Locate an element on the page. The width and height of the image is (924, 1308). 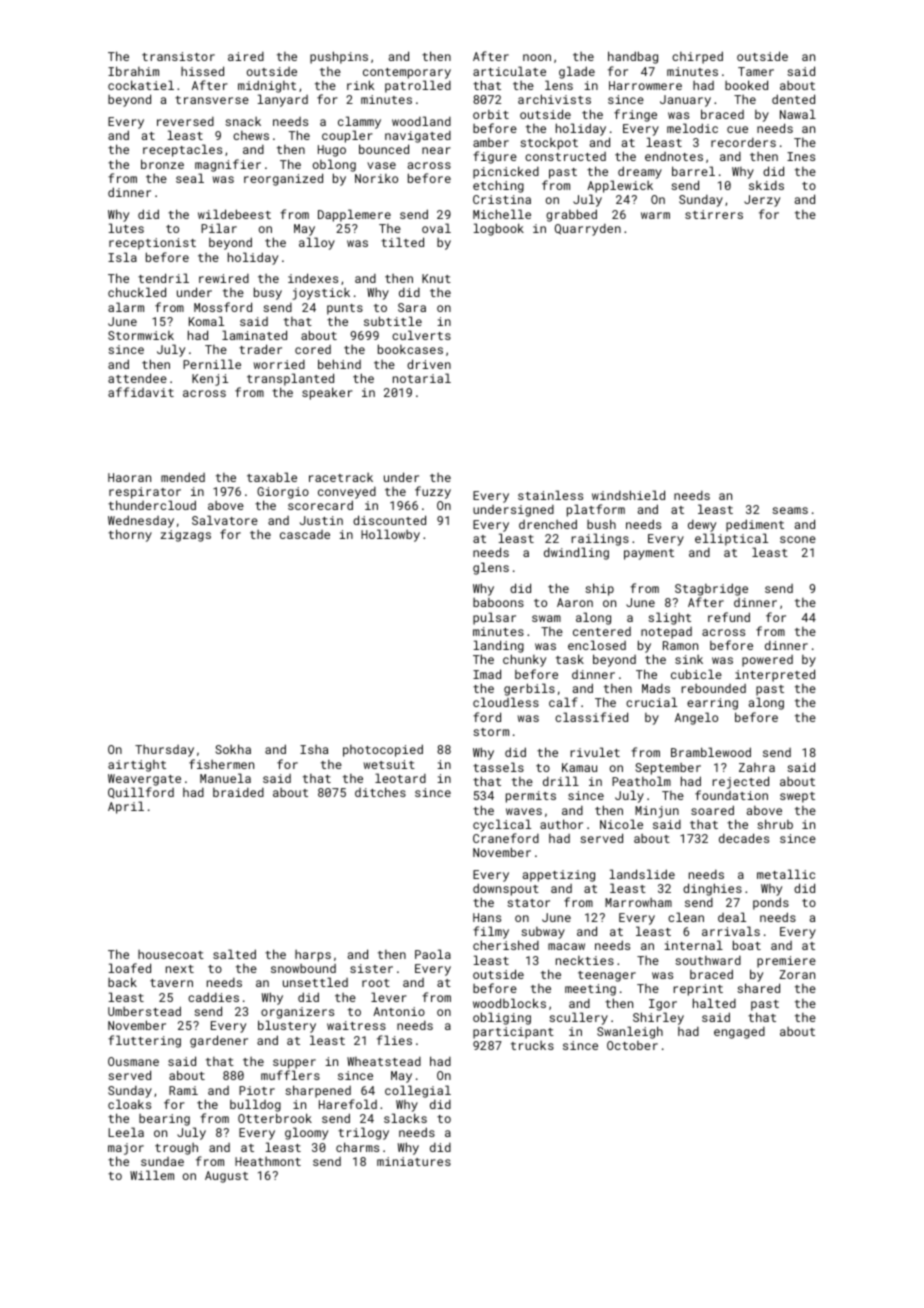
seams is located at coordinates (790, 510).
